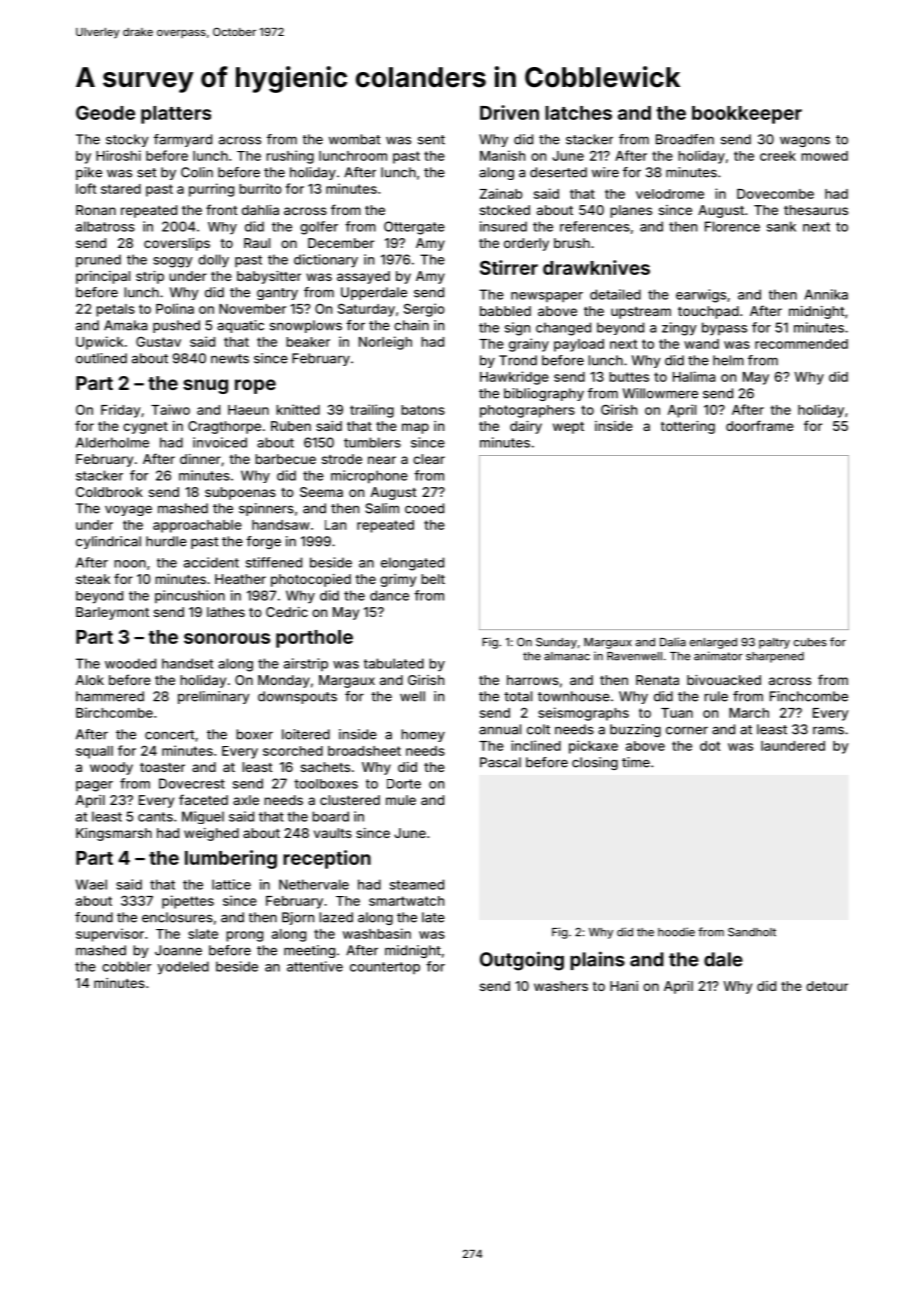 The image size is (924, 1308). I want to click on Geode, so click(105, 112).
